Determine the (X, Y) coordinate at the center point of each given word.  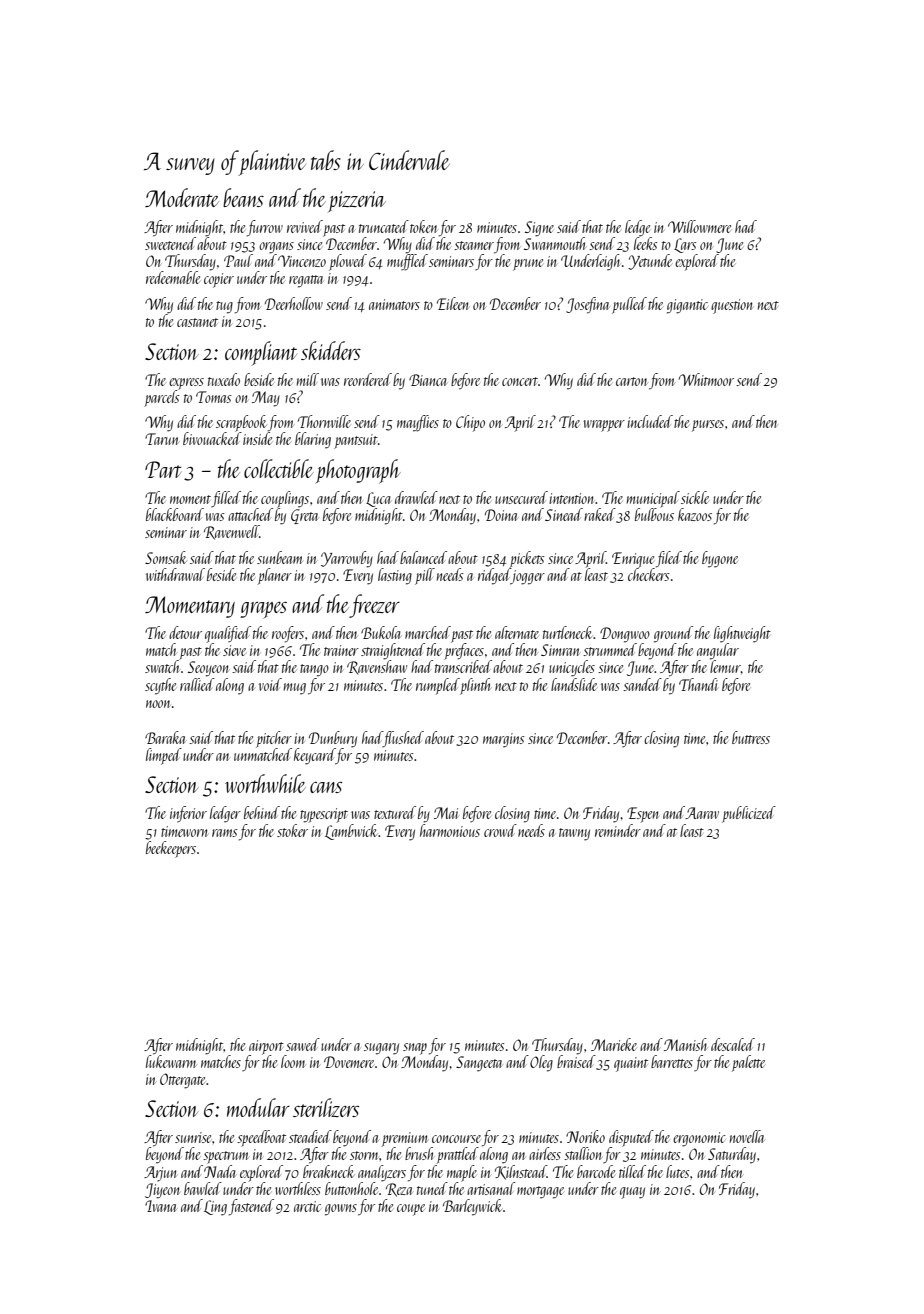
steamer (474, 245)
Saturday (732, 1155)
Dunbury (333, 739)
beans (243, 197)
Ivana (161, 1206)
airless (545, 1153)
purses (708, 426)
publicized (749, 814)
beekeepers (171, 849)
